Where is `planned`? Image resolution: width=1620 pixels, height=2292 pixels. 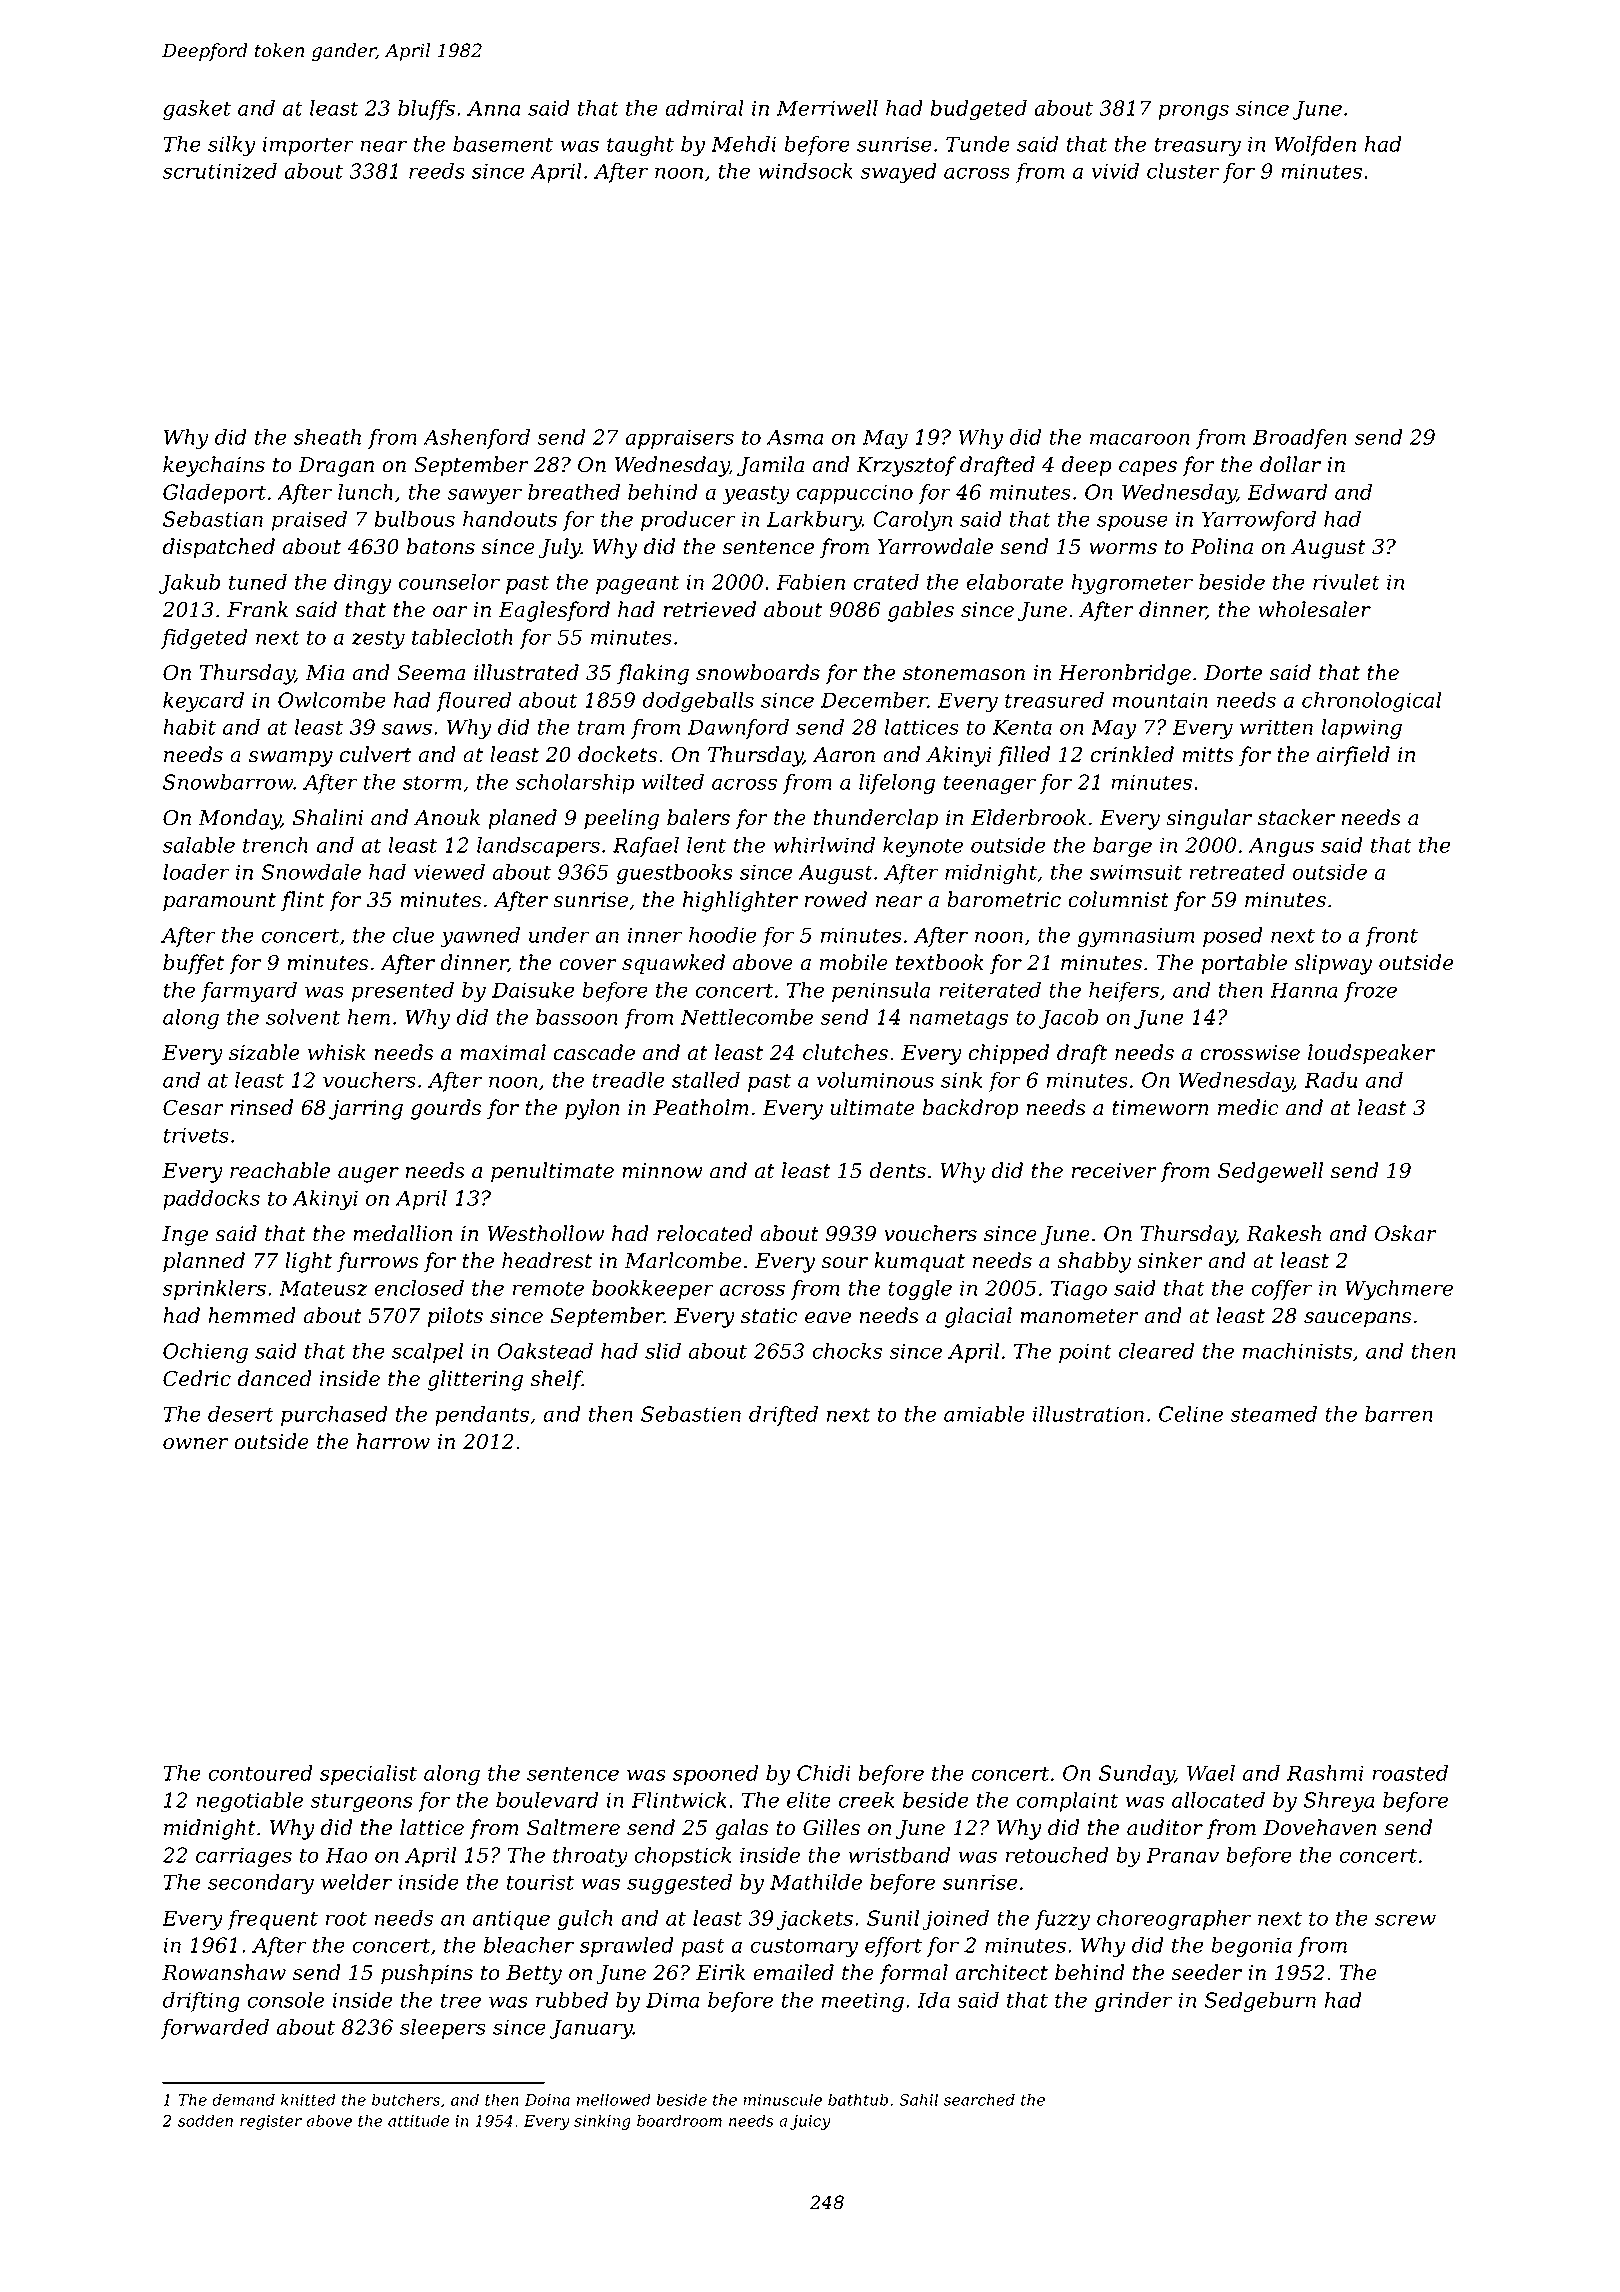 planned is located at coordinates (204, 1262).
